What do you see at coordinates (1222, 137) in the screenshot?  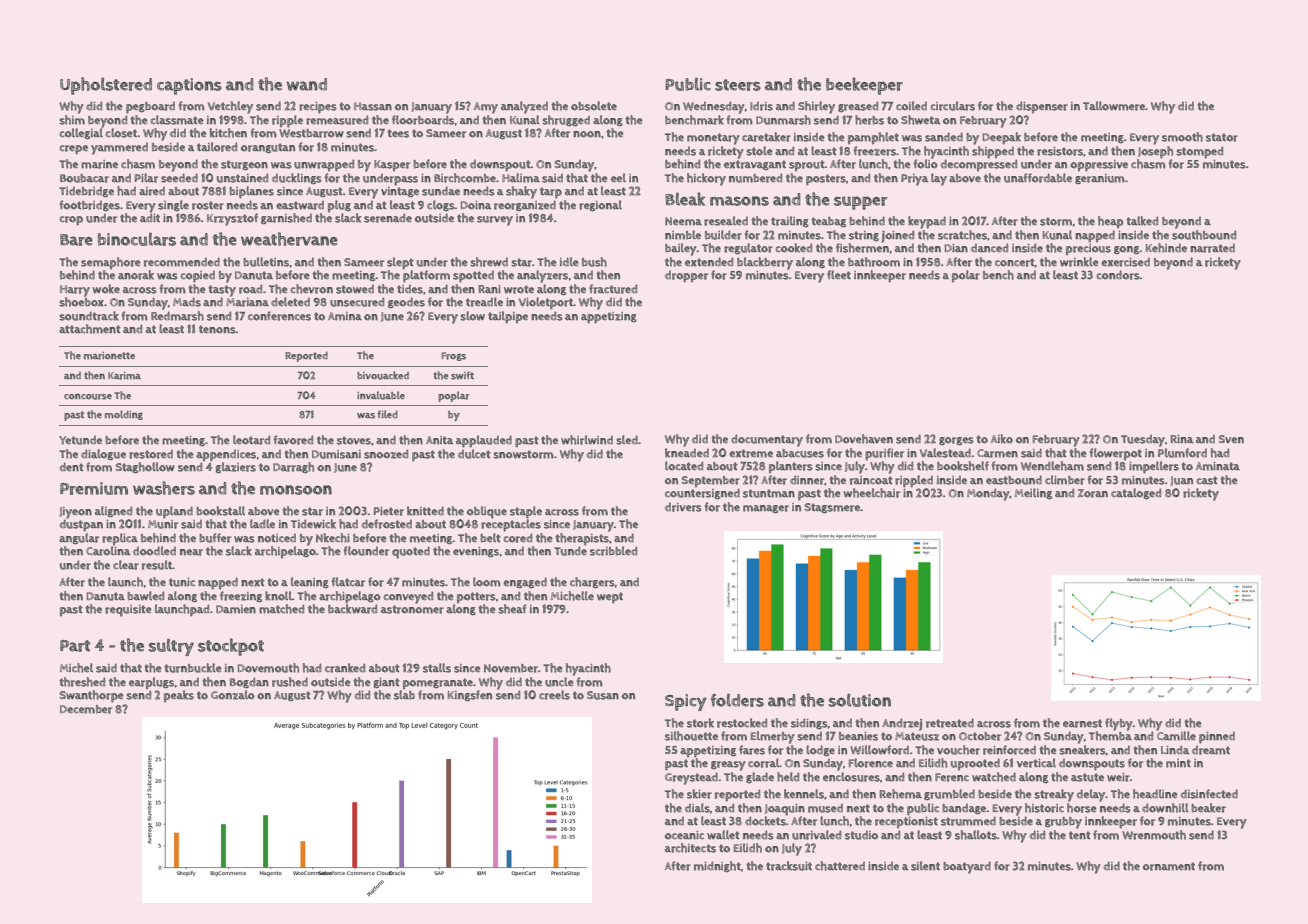 I see `stator` at bounding box center [1222, 137].
